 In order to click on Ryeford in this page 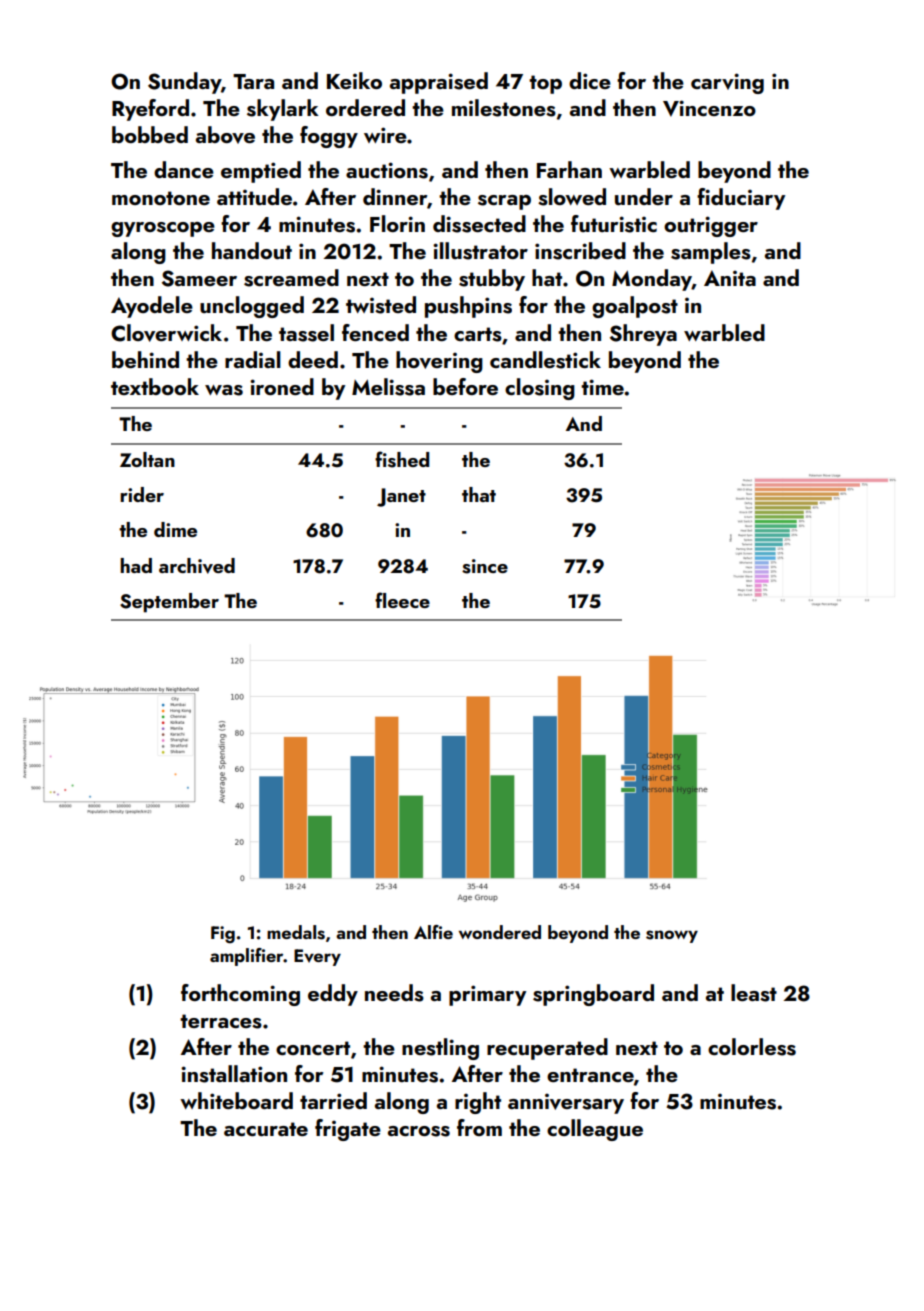, I will do `click(150, 110)`.
